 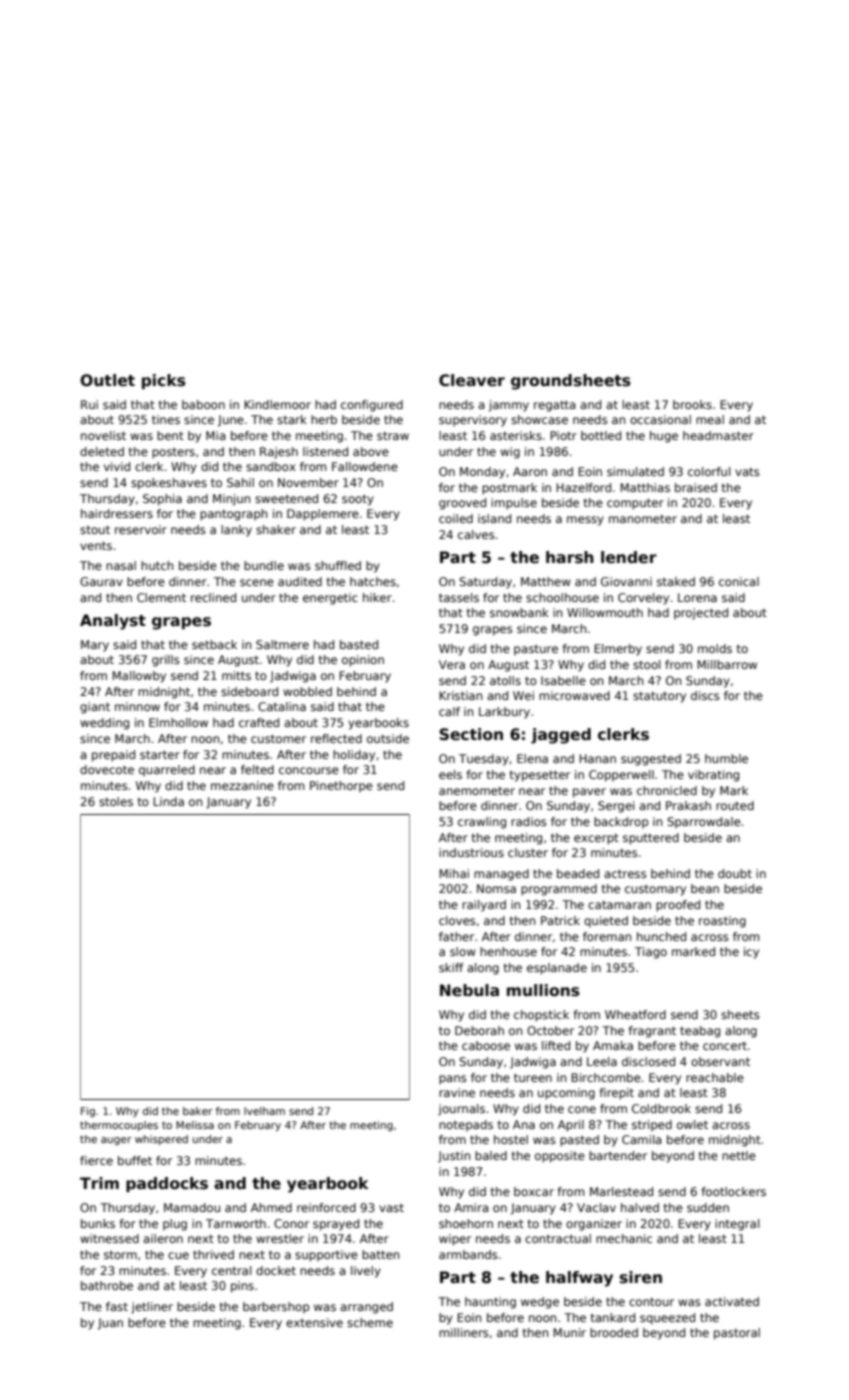 What do you see at coordinates (372, 406) in the page?
I see `configured` at bounding box center [372, 406].
